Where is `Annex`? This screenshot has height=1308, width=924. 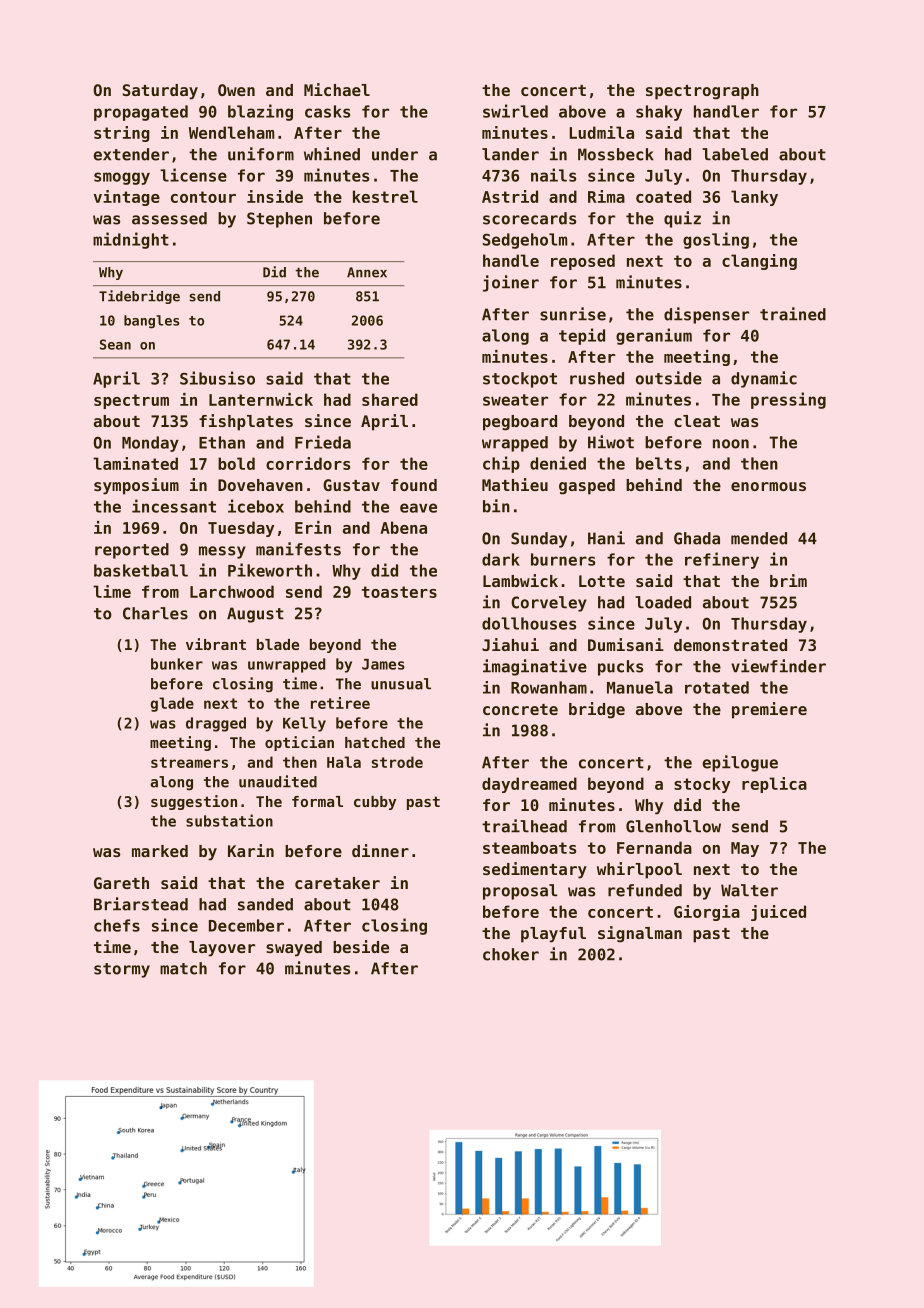
Annex is located at coordinates (367, 272).
